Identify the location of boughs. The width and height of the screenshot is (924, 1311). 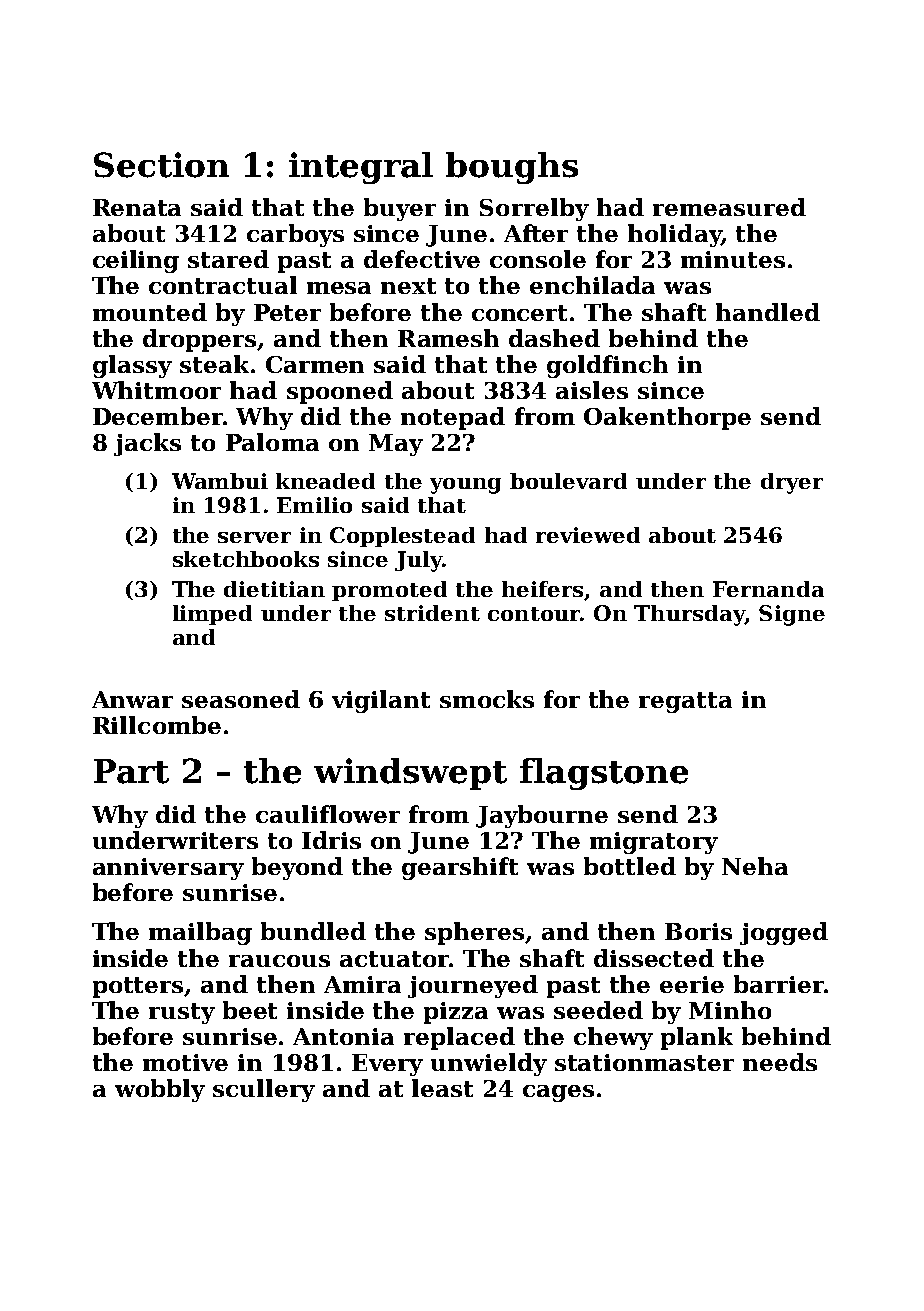
(512, 168).
